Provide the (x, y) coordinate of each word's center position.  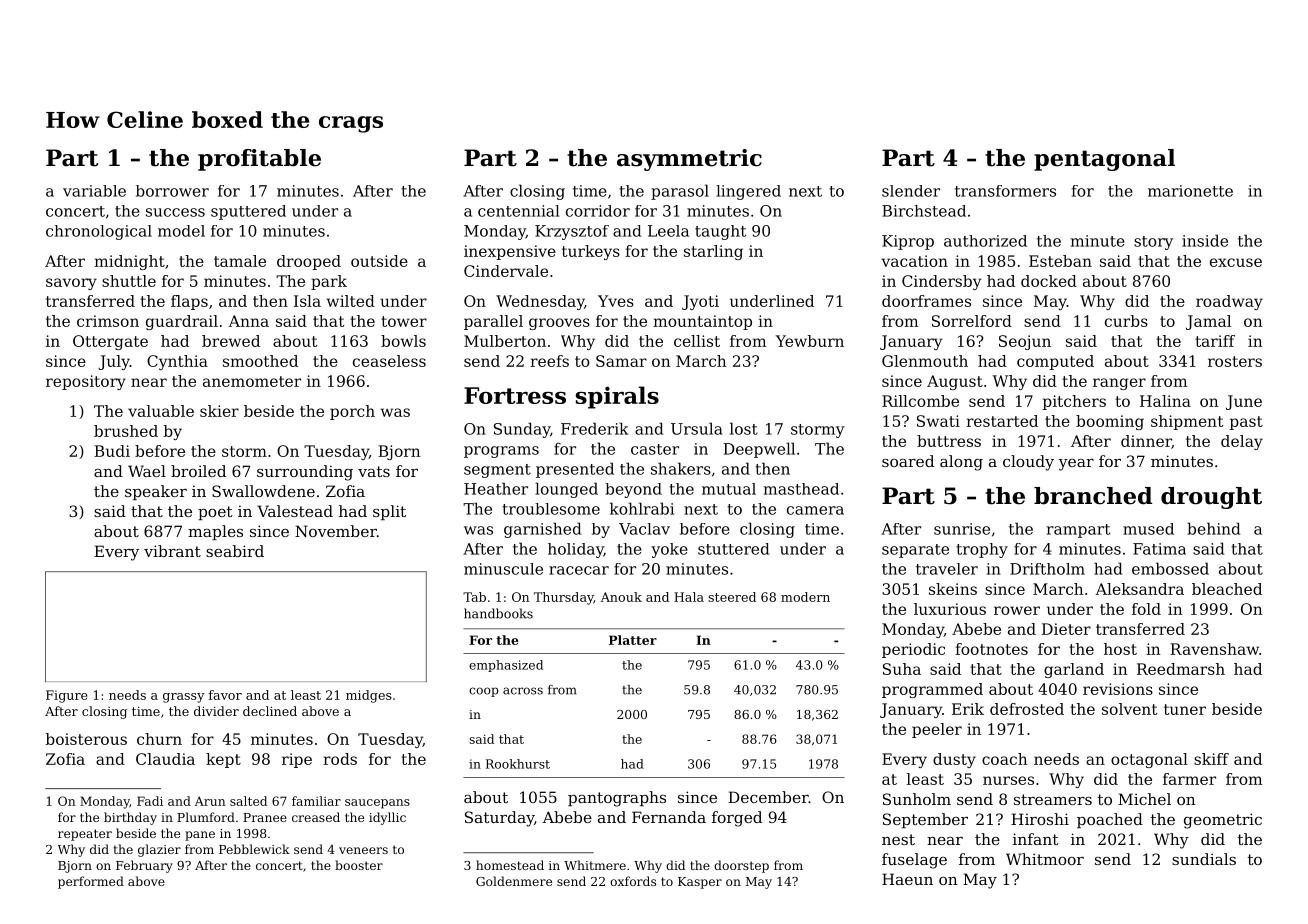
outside (379, 261)
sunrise (962, 529)
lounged (566, 490)
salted (248, 801)
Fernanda (669, 817)
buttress (949, 441)
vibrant (172, 551)
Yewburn (810, 341)
